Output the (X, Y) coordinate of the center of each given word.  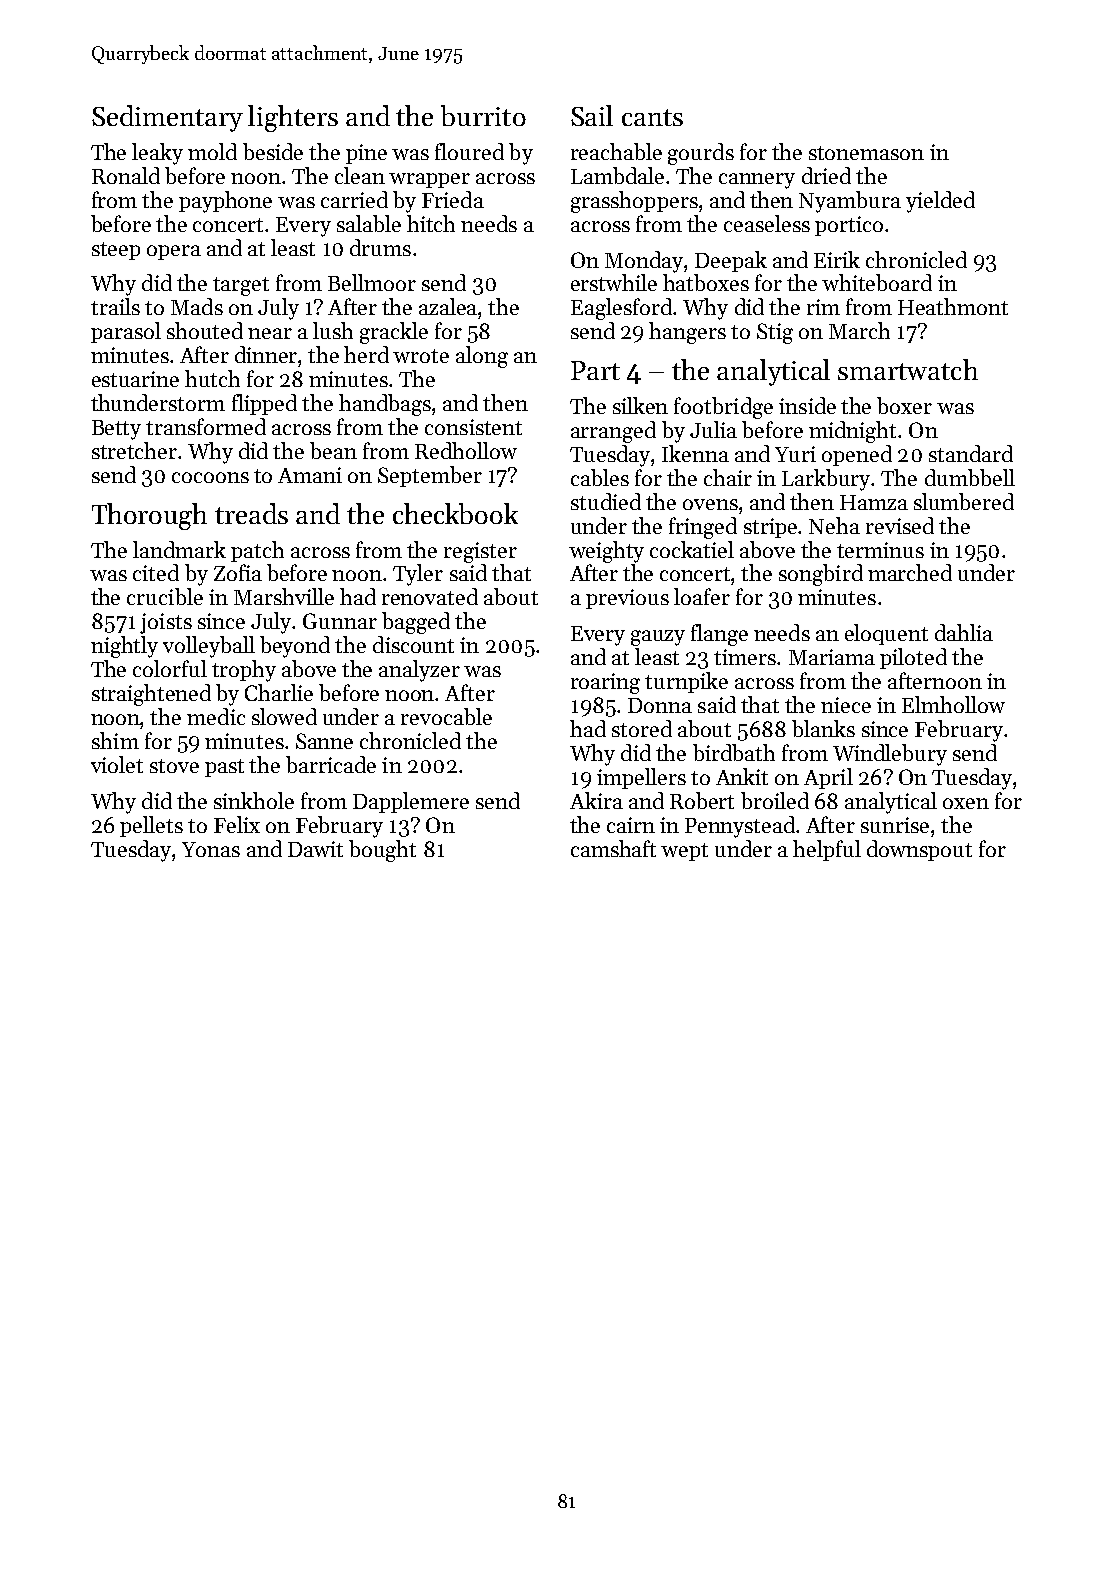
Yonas (211, 849)
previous (627, 599)
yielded (940, 202)
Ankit (742, 776)
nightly (124, 647)
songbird (821, 575)
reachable (616, 151)
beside (273, 151)
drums (380, 247)
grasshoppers (634, 202)
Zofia (238, 572)
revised (900, 525)
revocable (446, 716)
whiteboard (877, 282)
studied (606, 501)
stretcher (134, 450)
